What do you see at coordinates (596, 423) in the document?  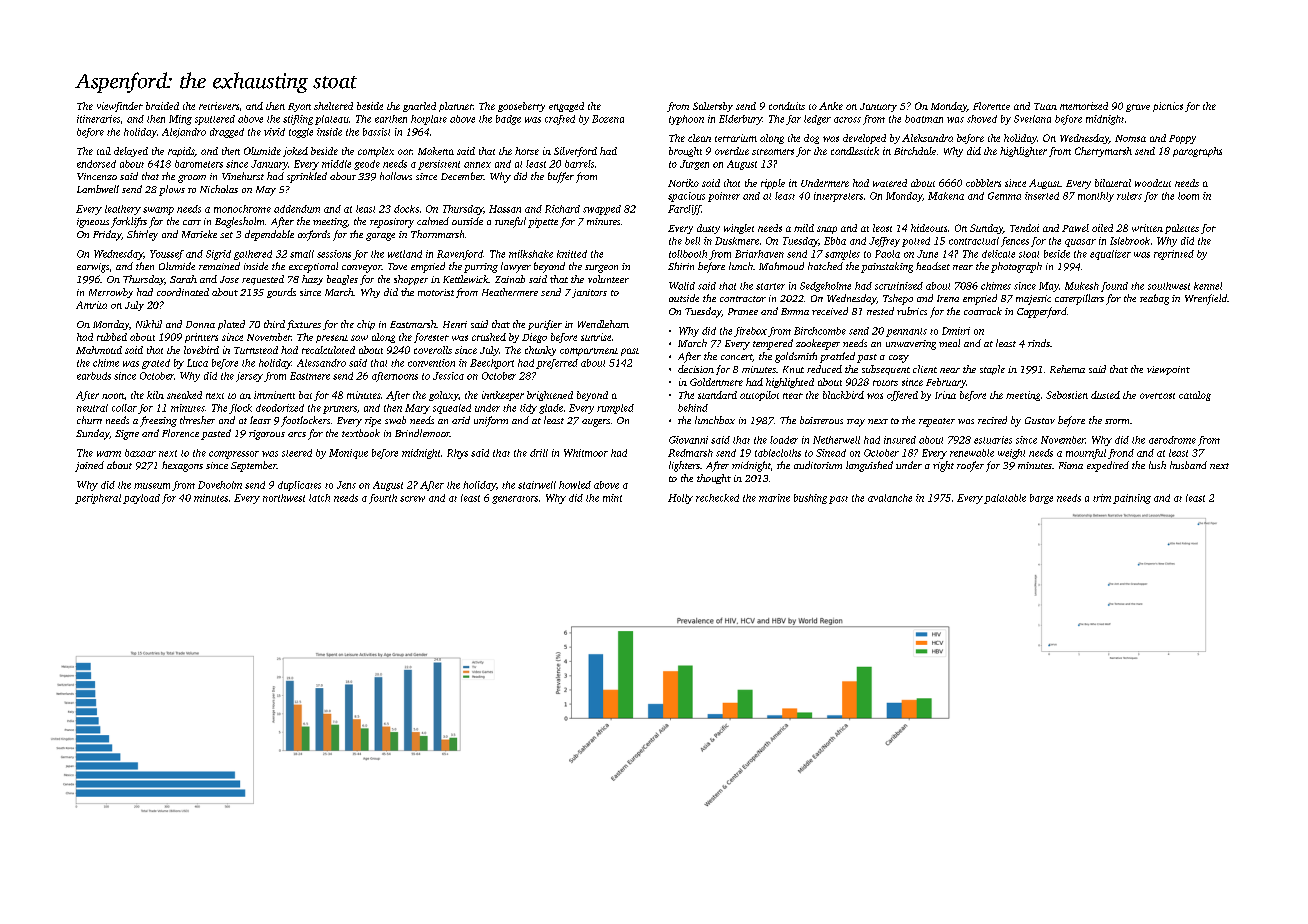 I see `augers` at bounding box center [596, 423].
